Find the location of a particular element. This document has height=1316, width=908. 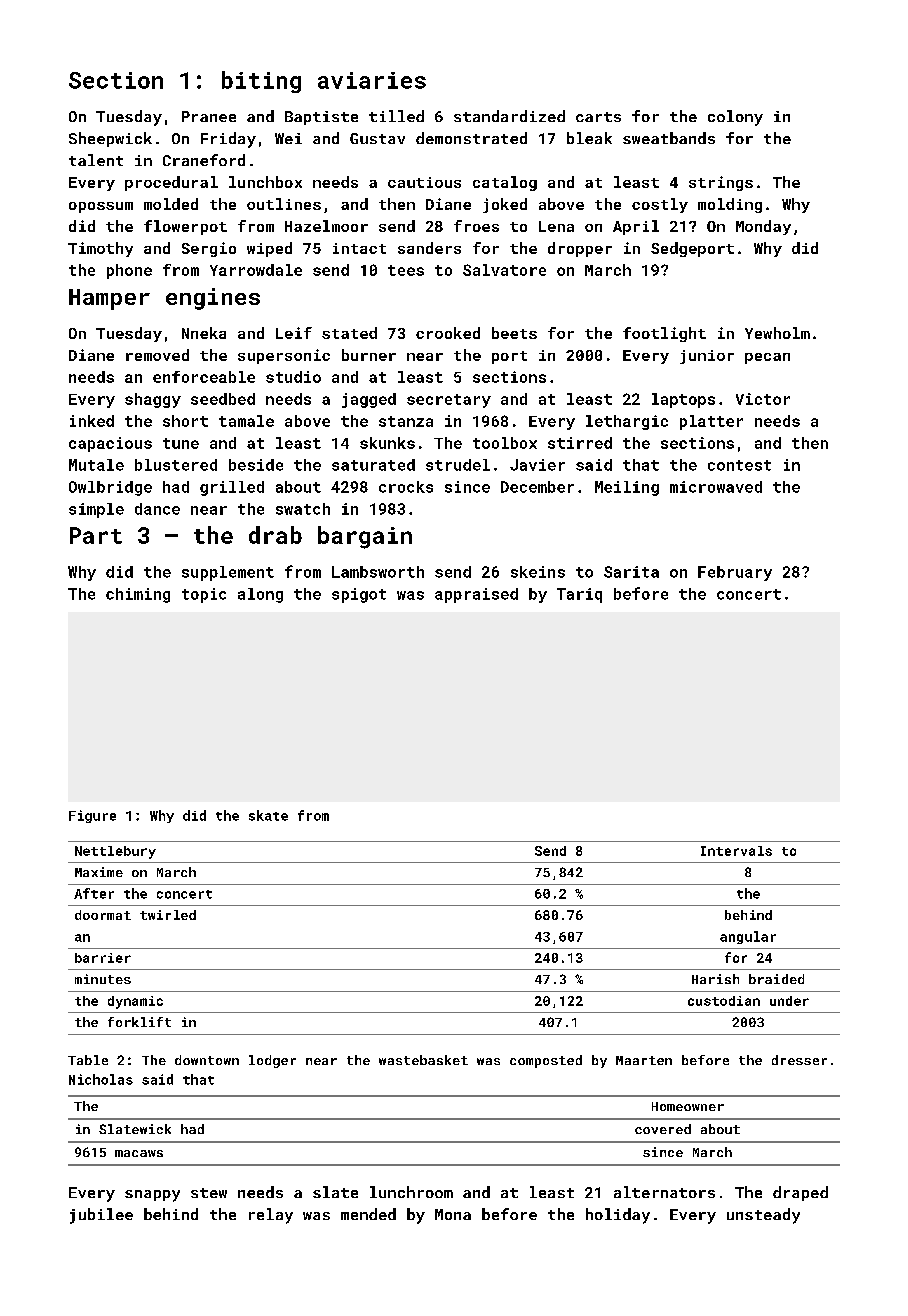

Baptiste is located at coordinates (321, 118).
